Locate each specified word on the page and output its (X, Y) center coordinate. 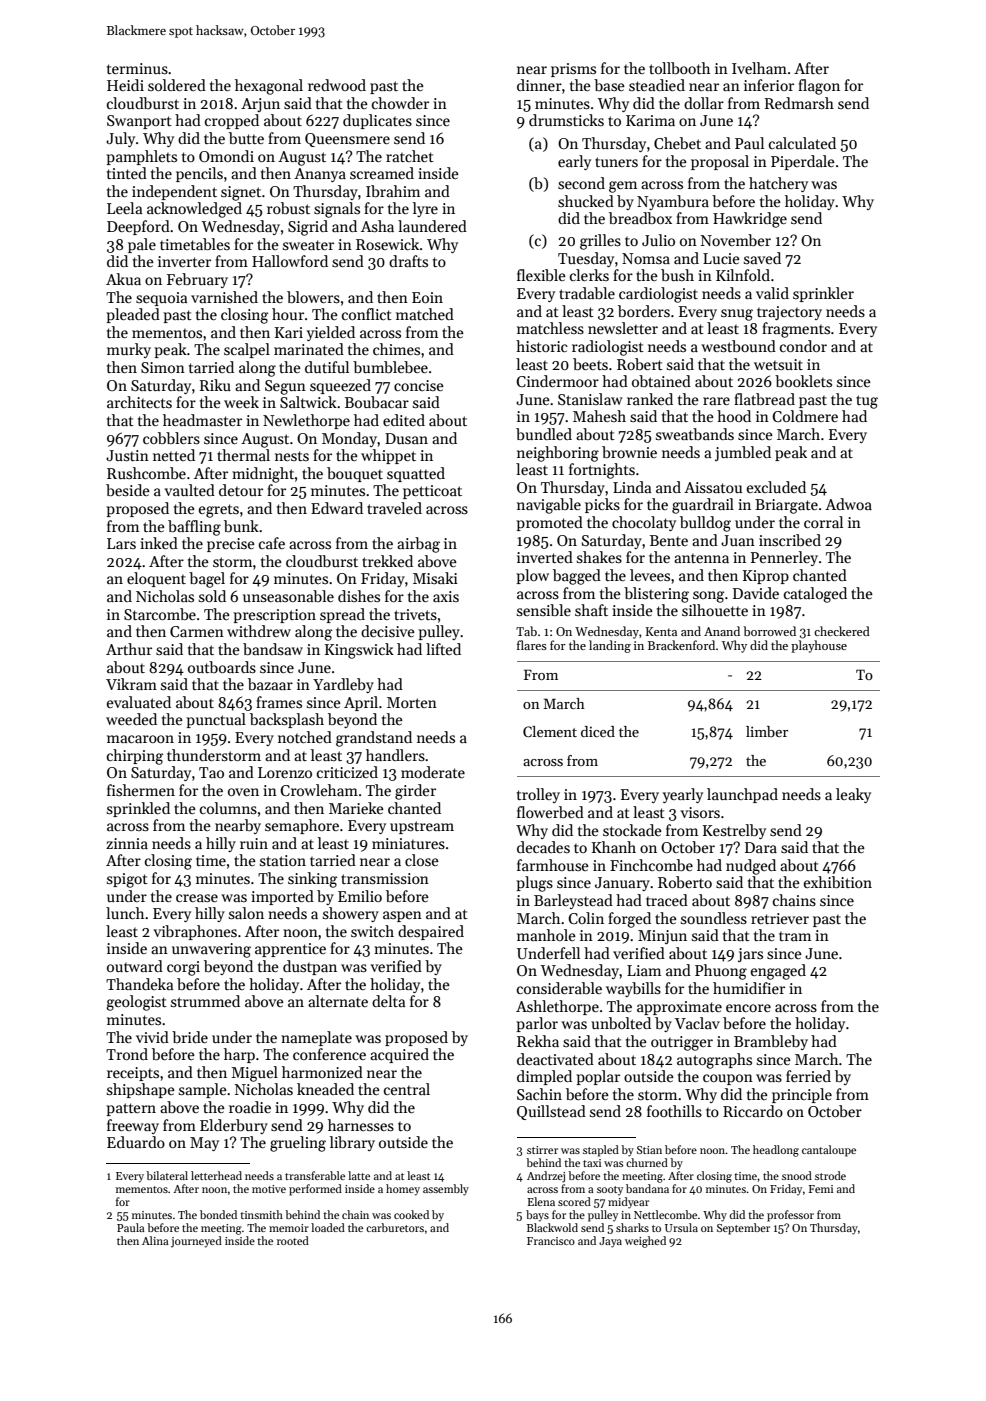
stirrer (542, 1150)
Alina (155, 1240)
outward (135, 966)
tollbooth (679, 68)
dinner (539, 85)
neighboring (558, 454)
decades (543, 847)
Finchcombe (651, 865)
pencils (199, 174)
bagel (207, 580)
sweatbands (695, 434)
